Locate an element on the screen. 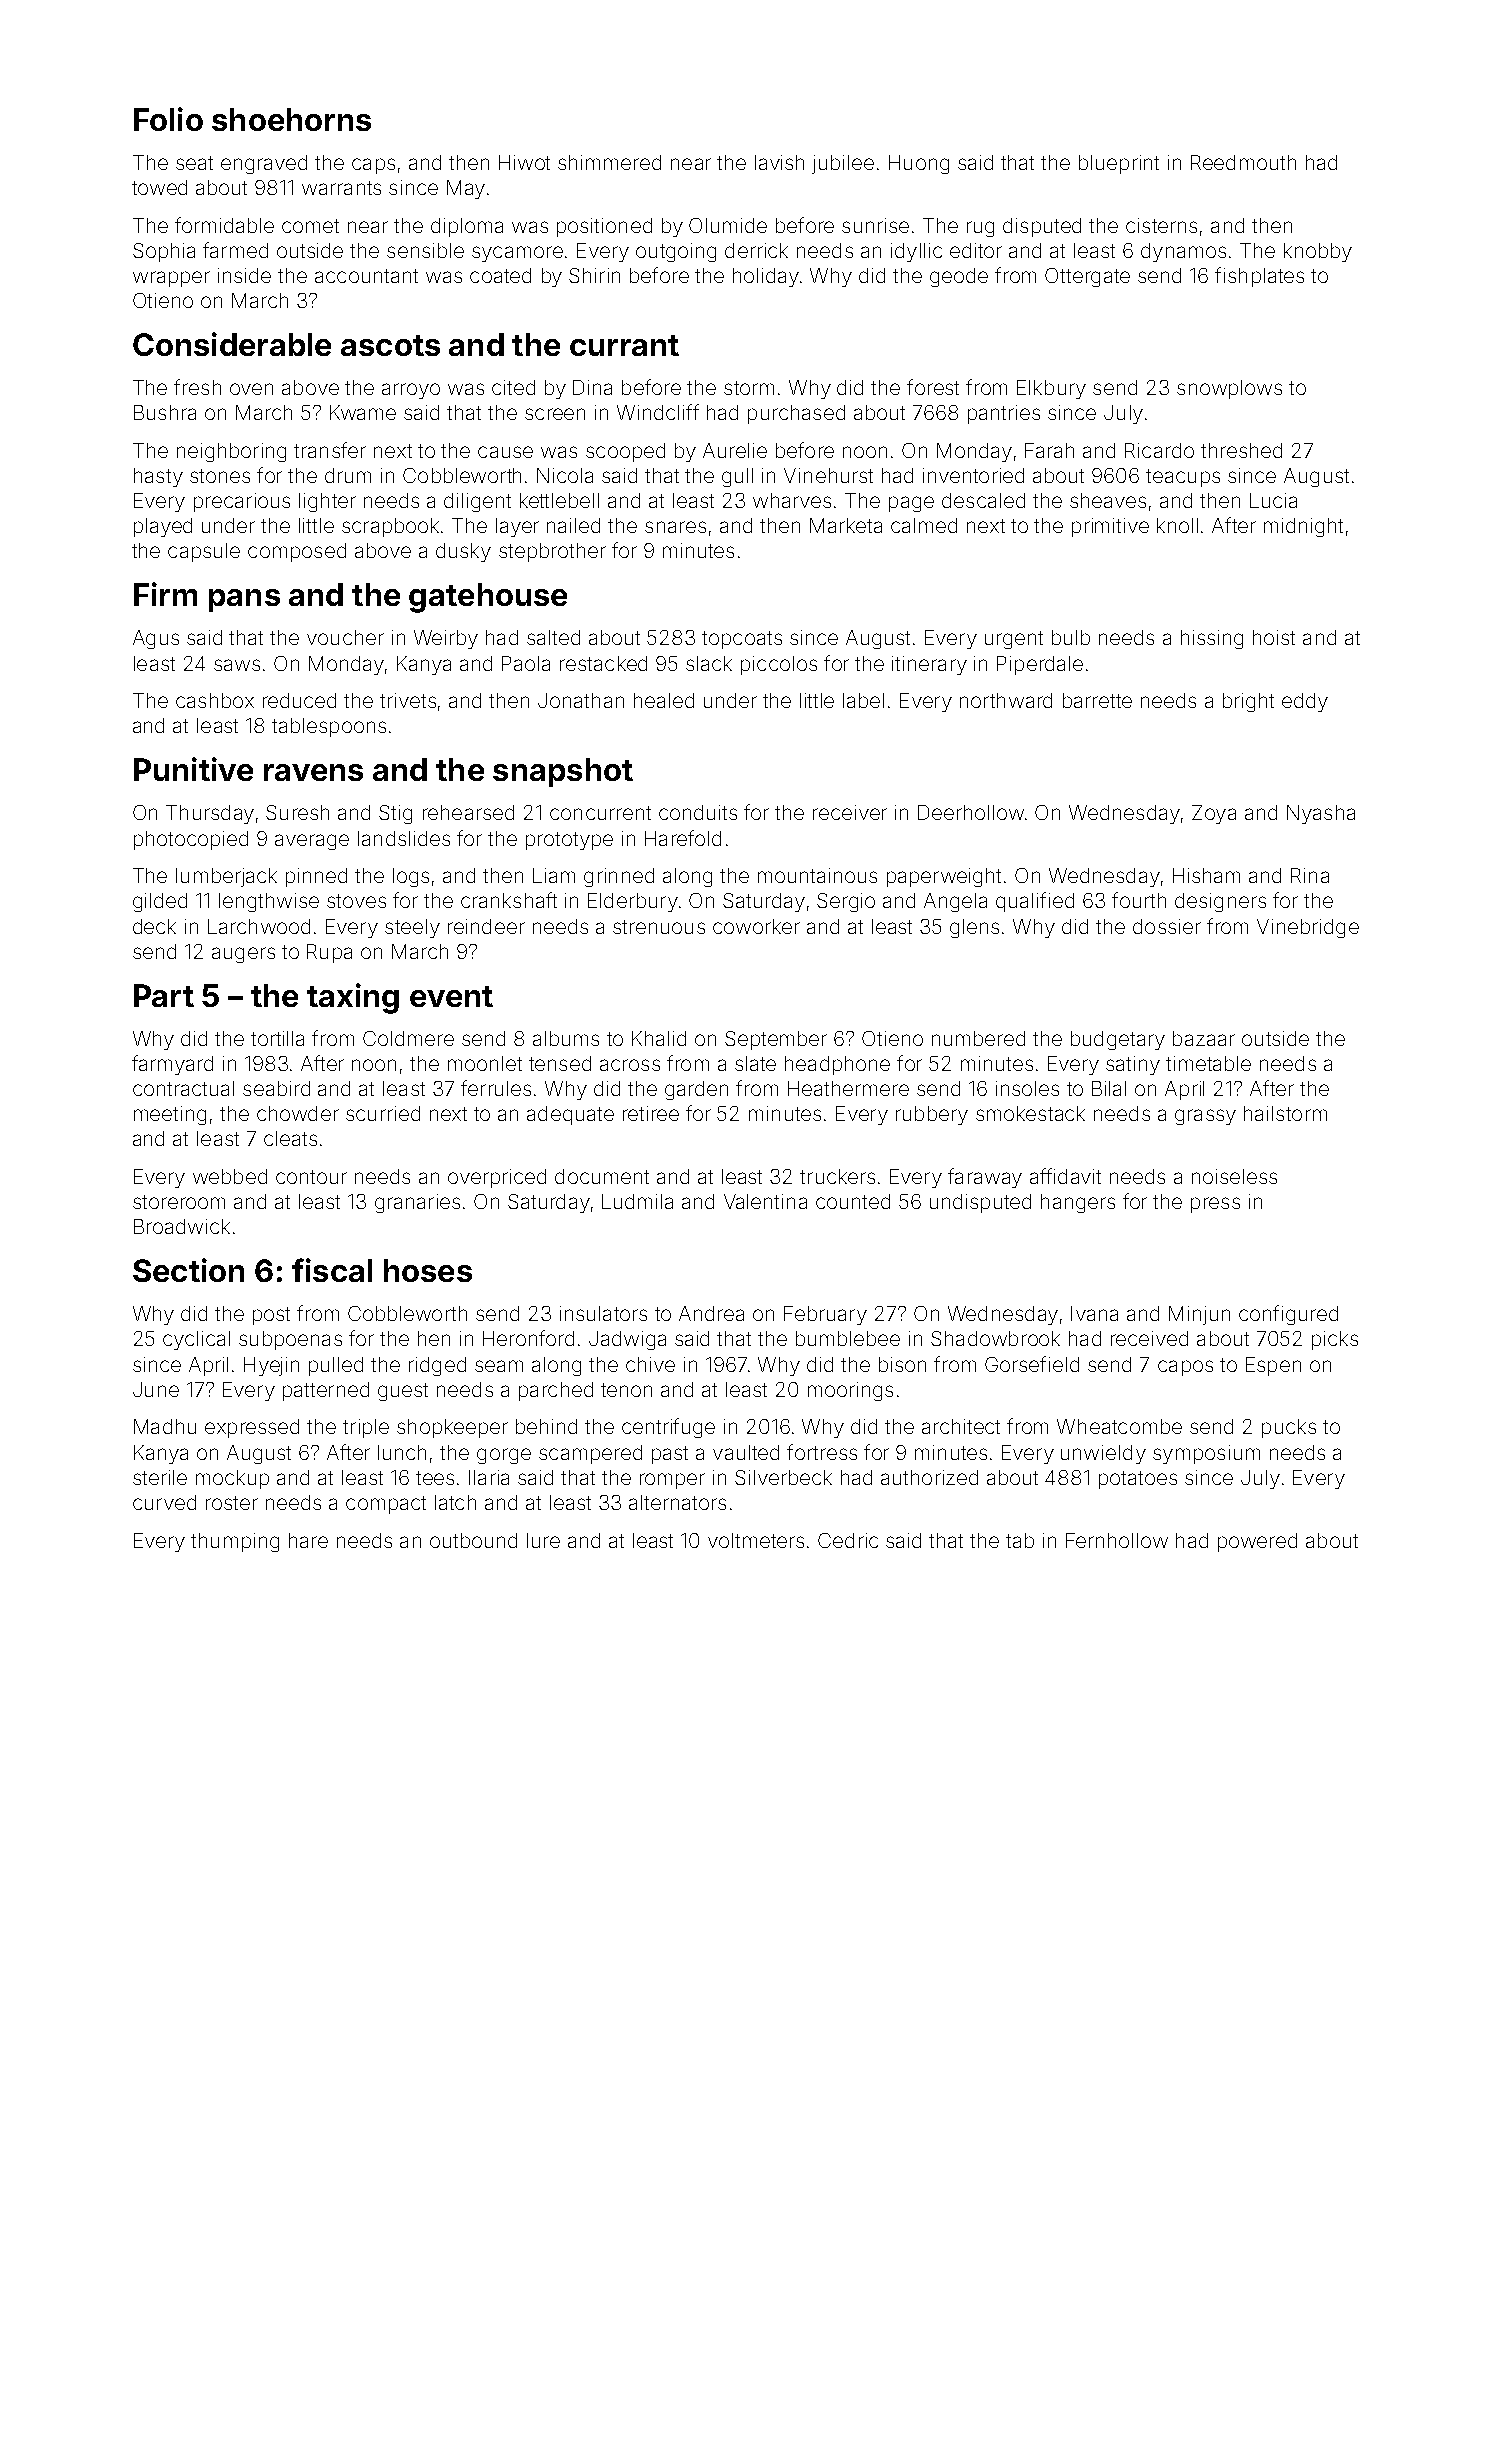 This screenshot has height=2464, width=1496. Madhu is located at coordinates (165, 1426).
